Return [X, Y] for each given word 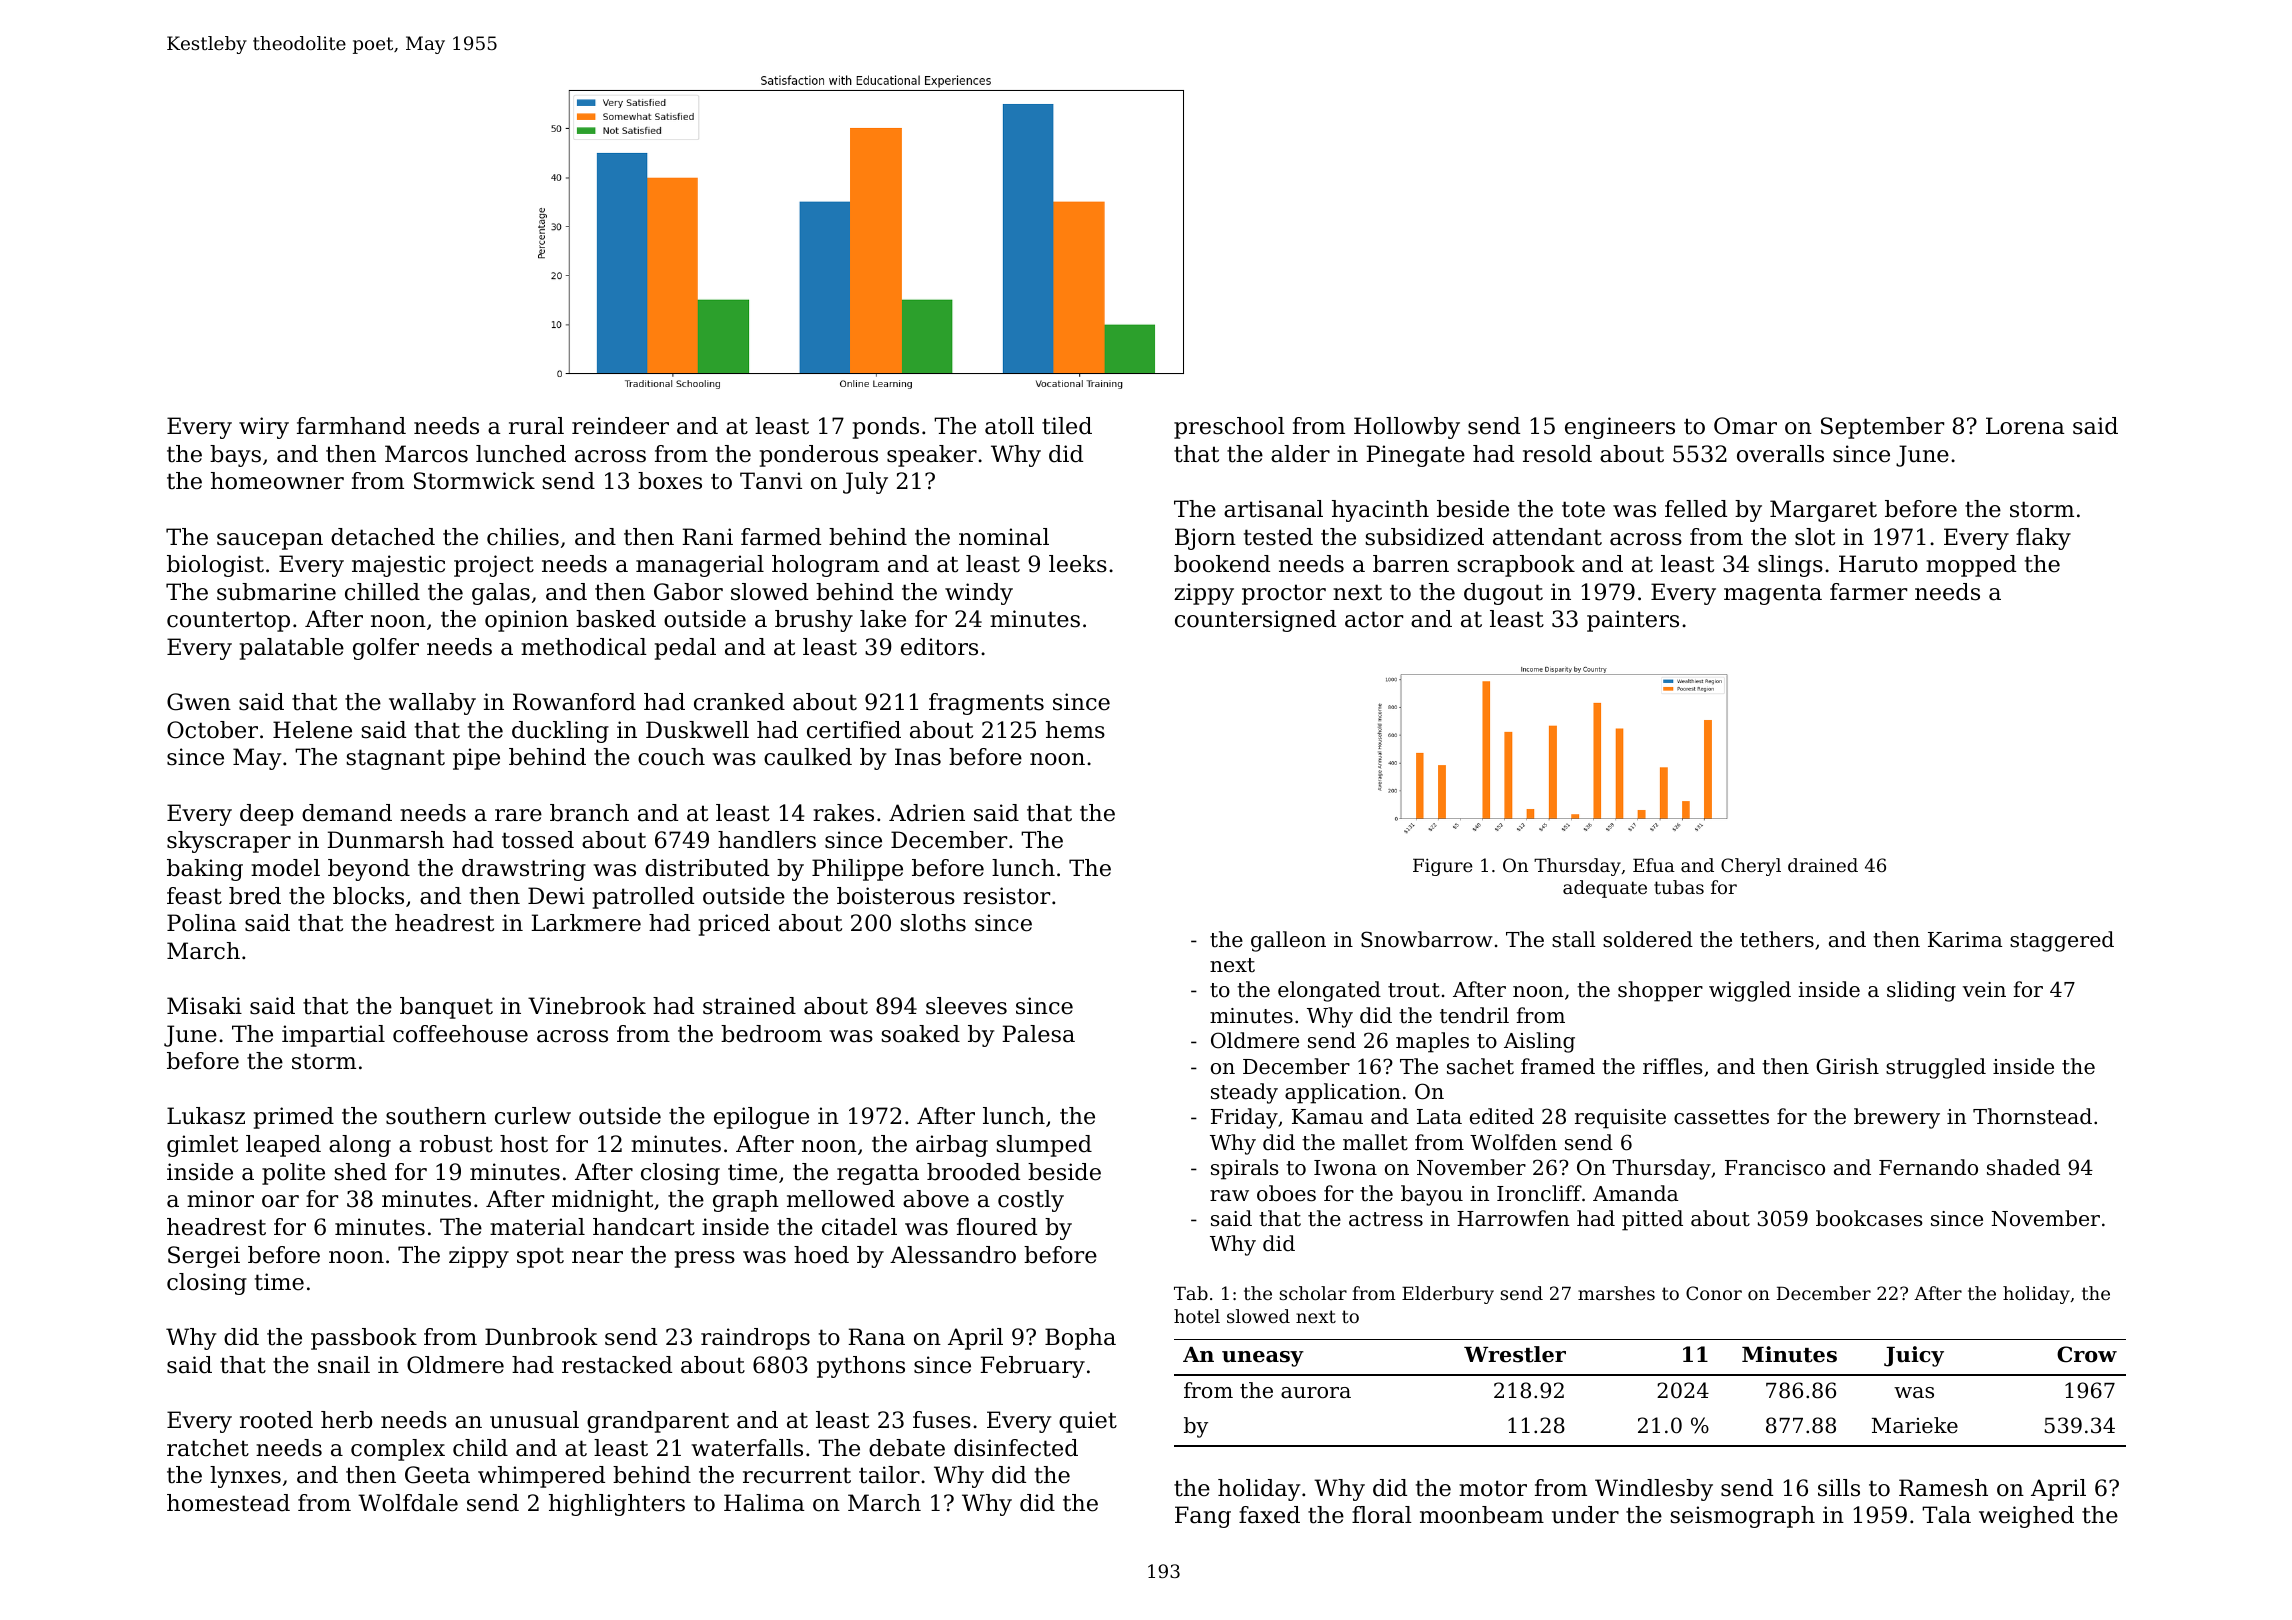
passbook [364, 1339]
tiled [1067, 426]
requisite [1620, 1119]
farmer [1868, 592]
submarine [276, 592]
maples [1432, 1042]
